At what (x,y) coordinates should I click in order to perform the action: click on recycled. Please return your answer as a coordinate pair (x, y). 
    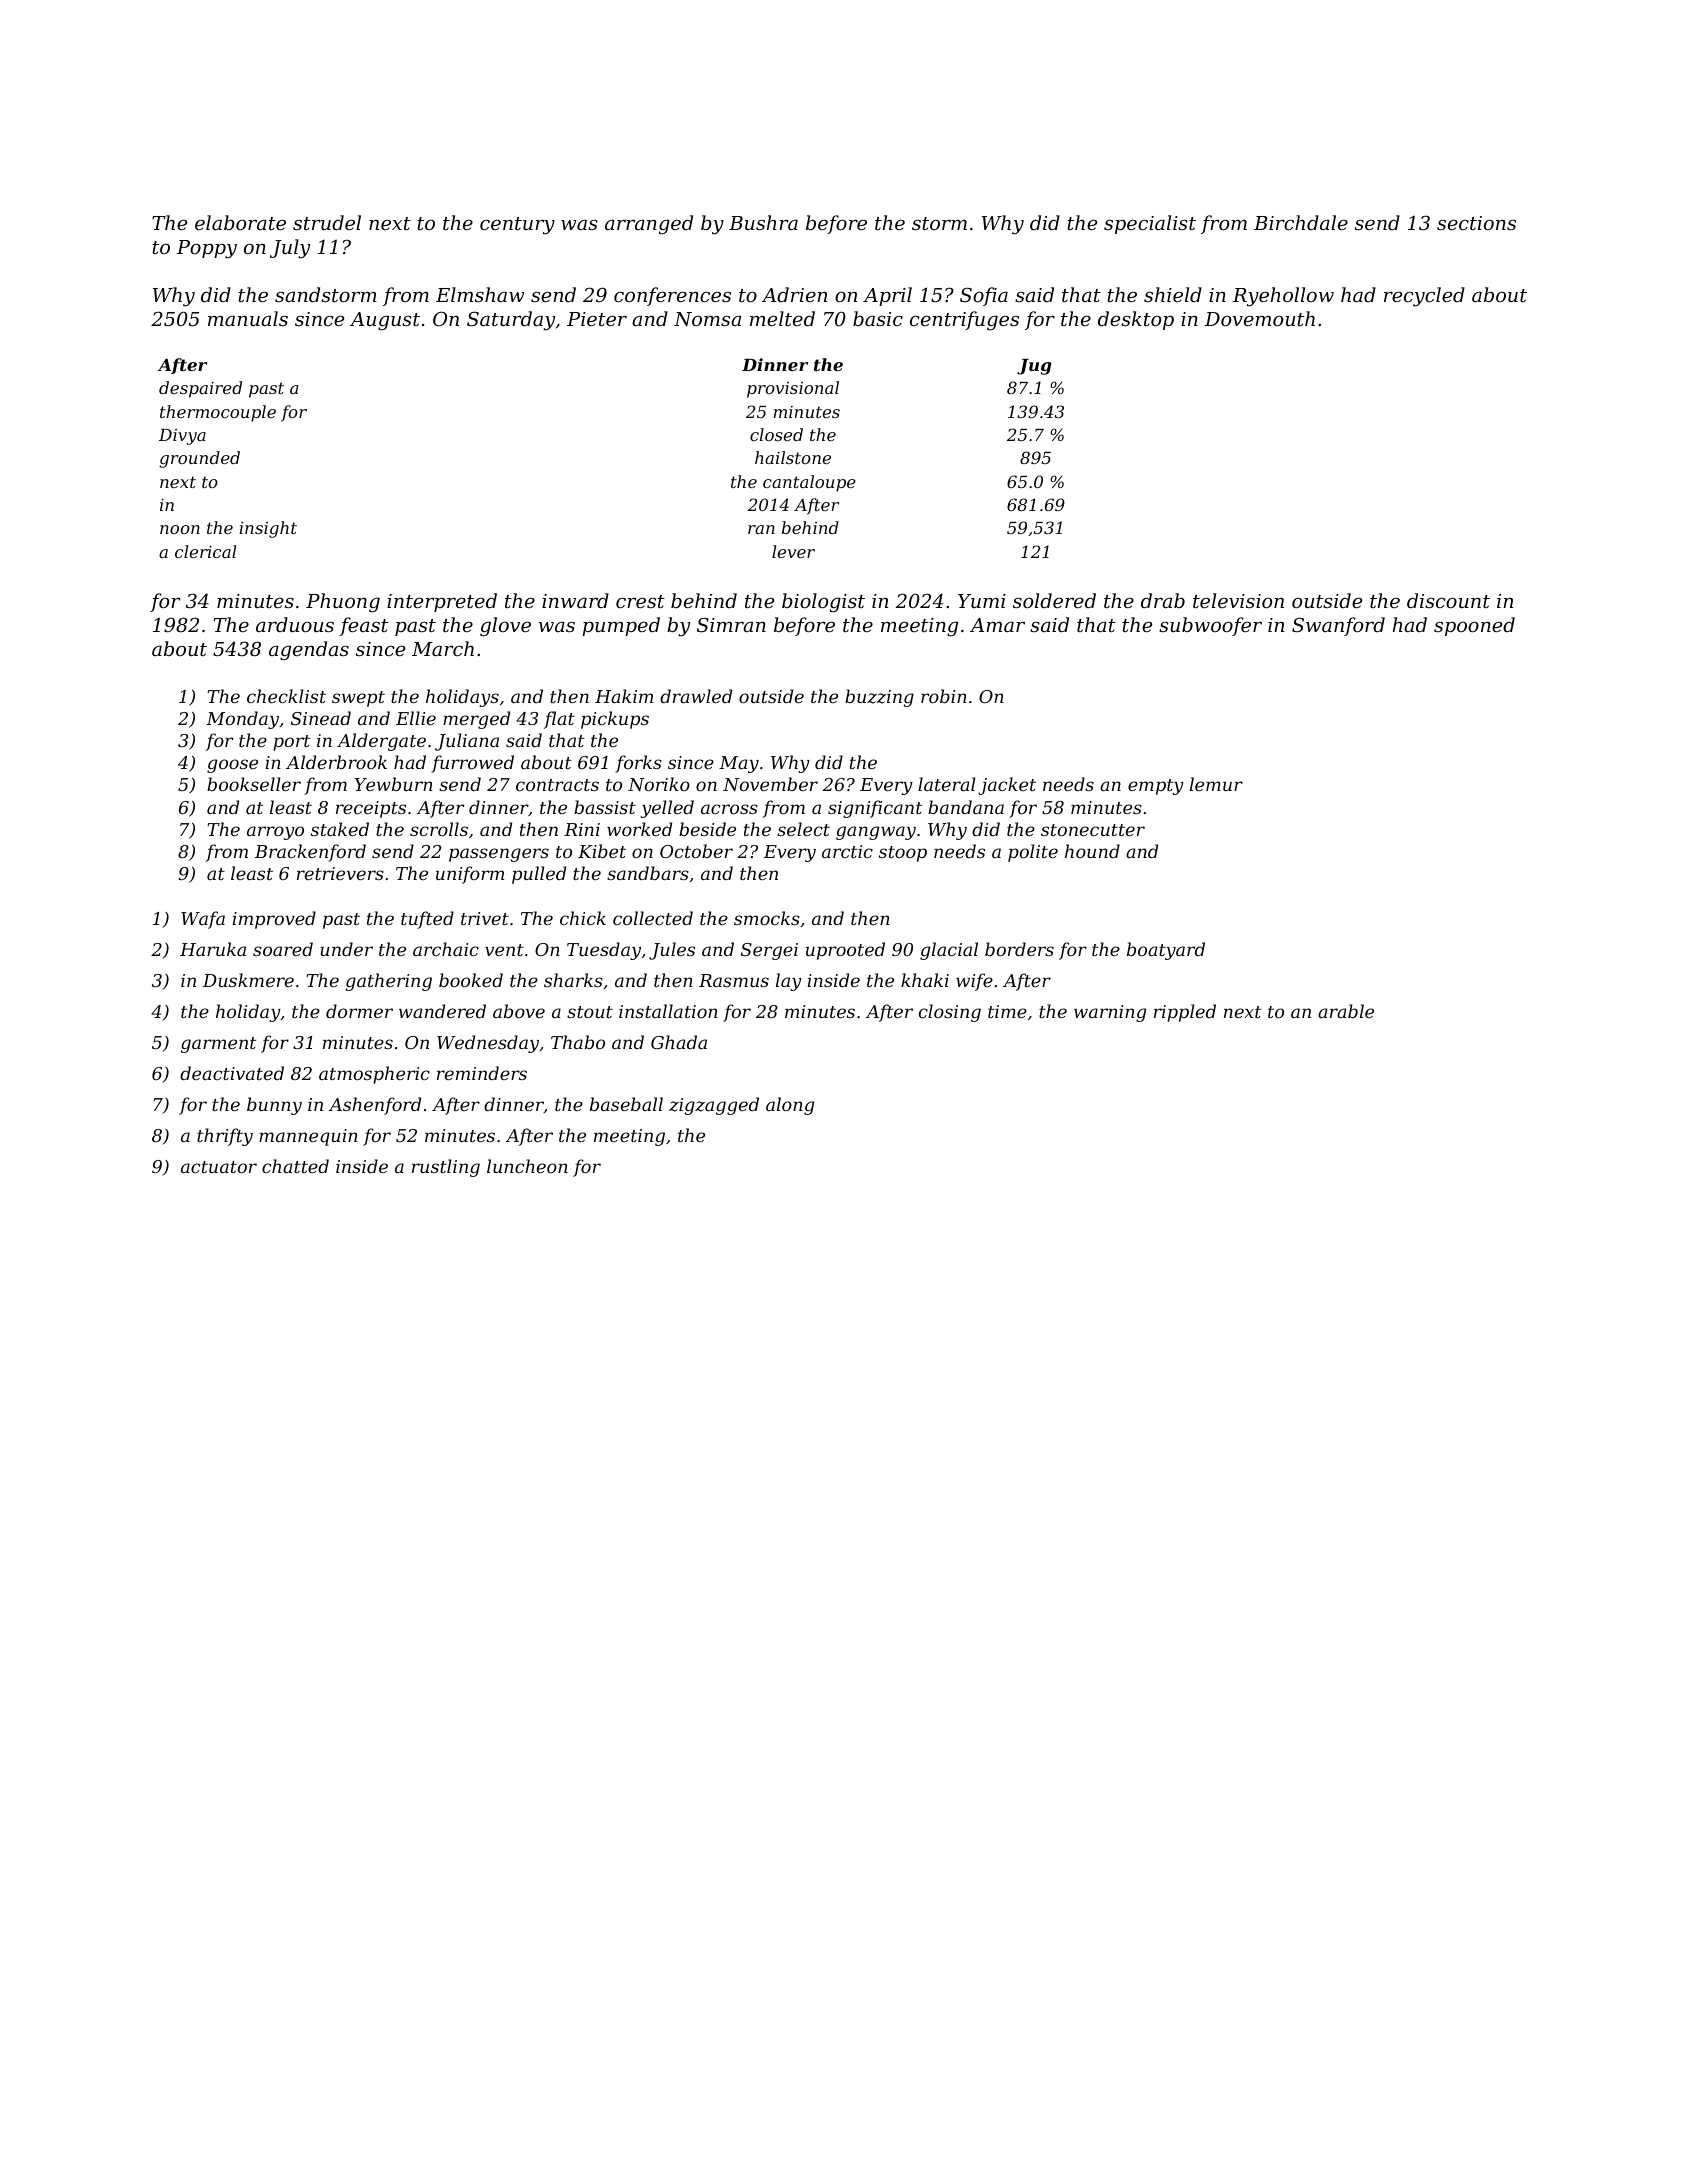
    Looking at the image, I should click on (1424, 297).
